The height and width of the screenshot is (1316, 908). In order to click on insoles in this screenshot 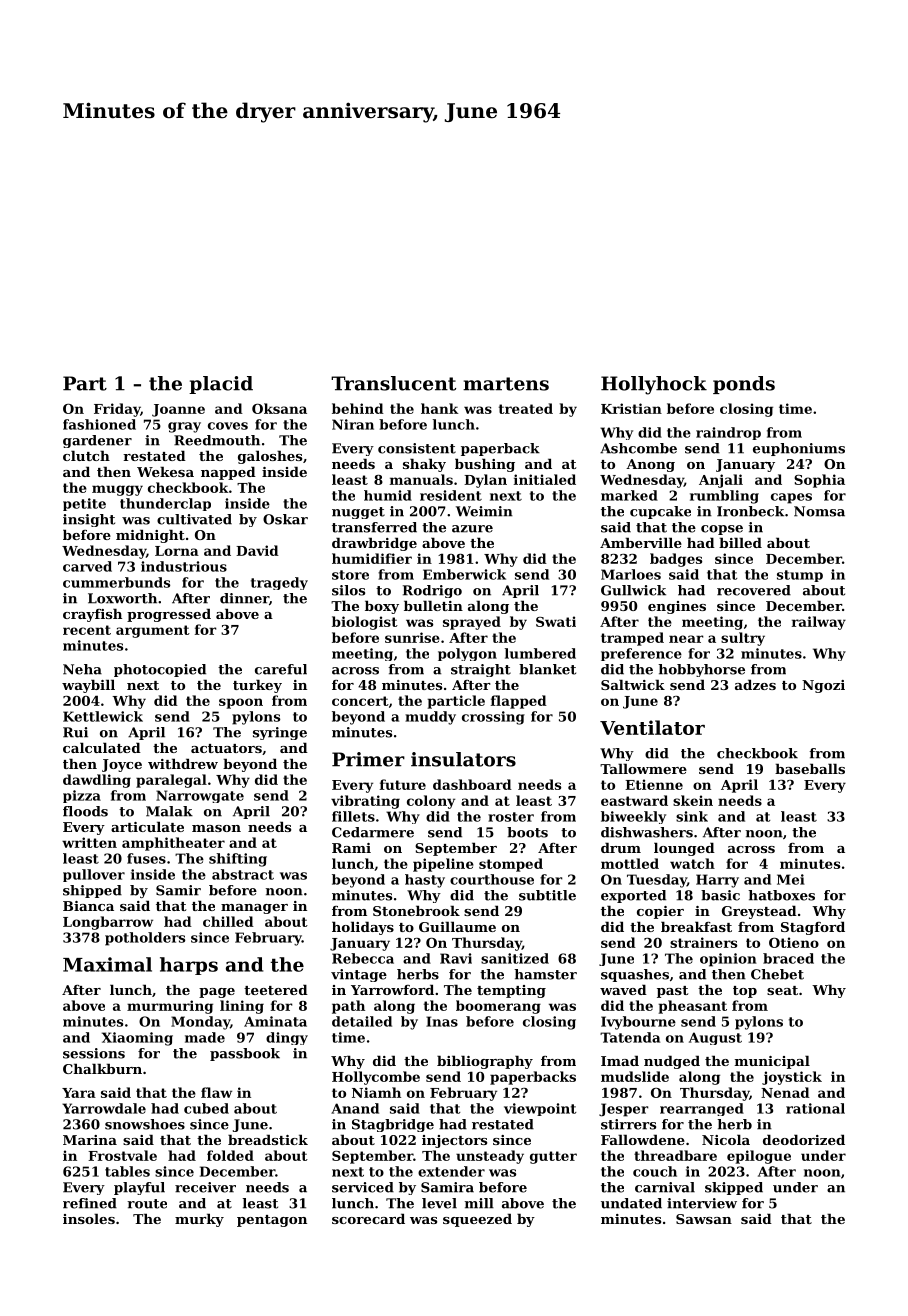, I will do `click(89, 1218)`.
